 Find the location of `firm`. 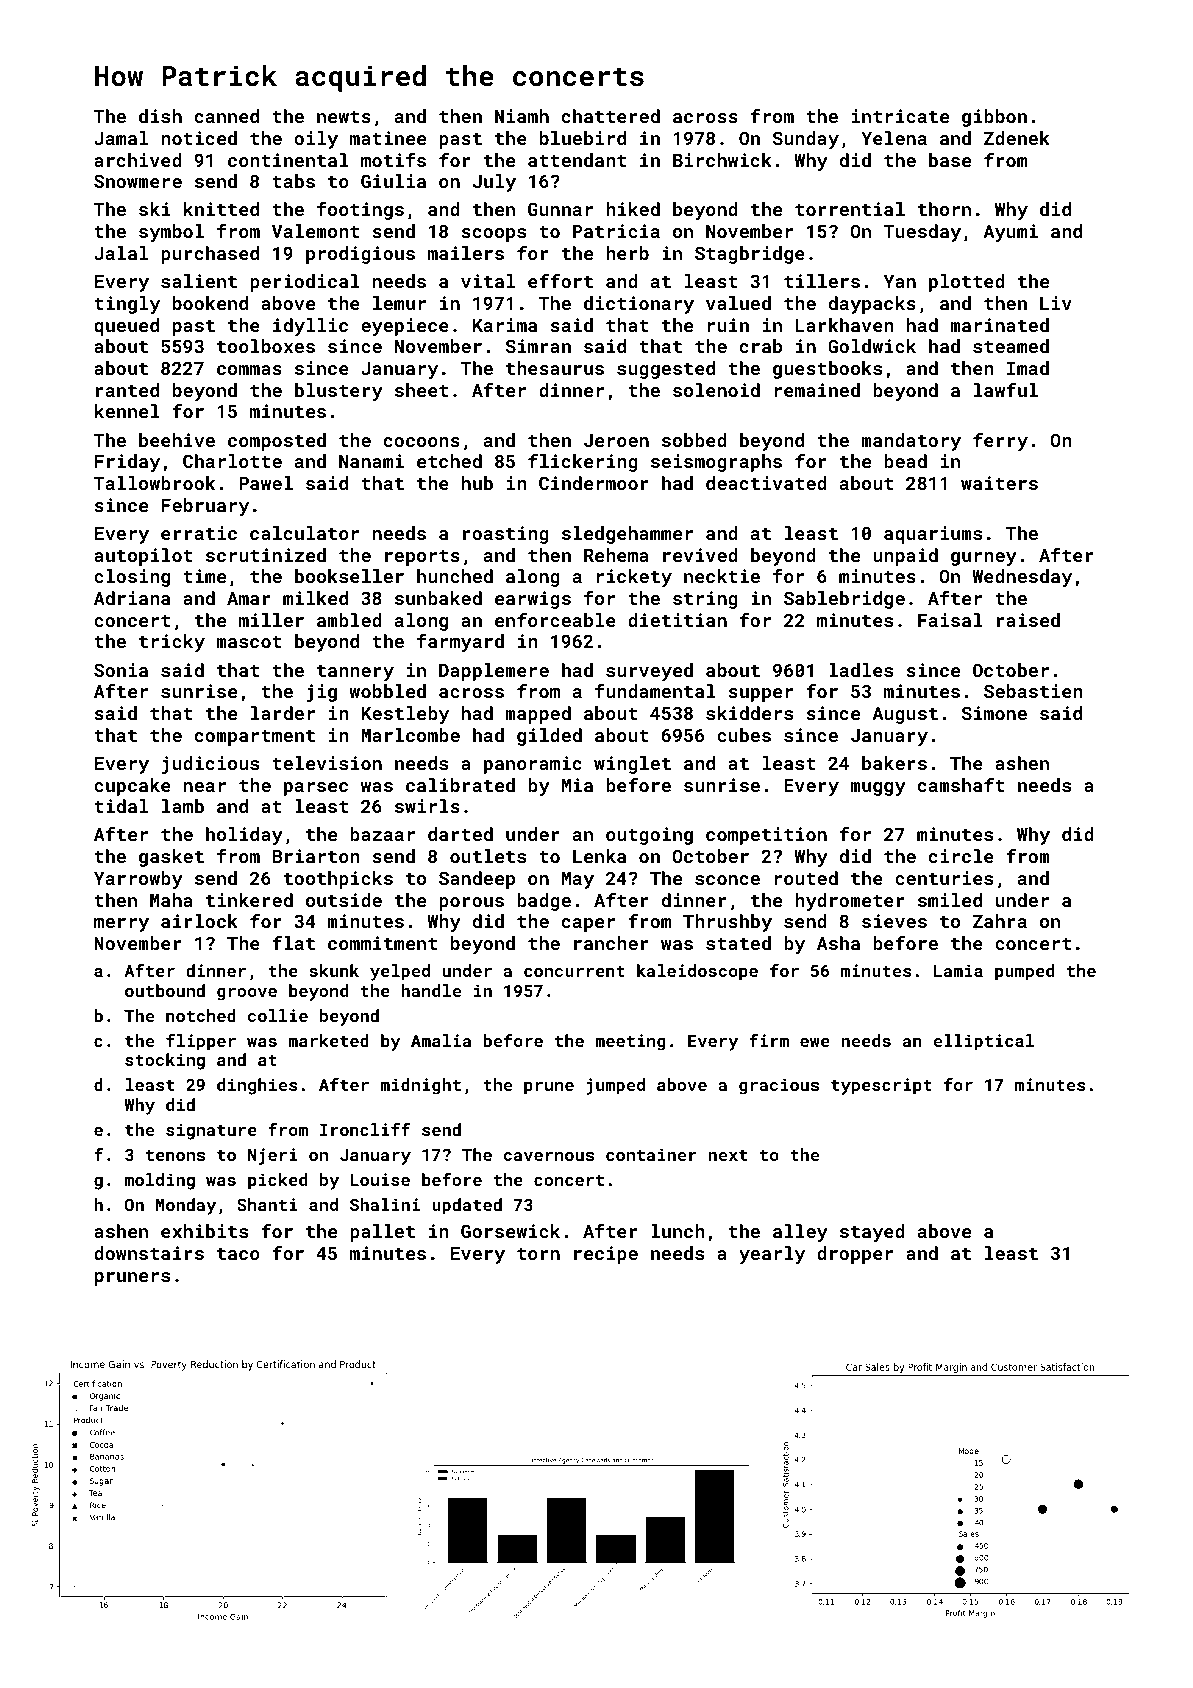

firm is located at coordinates (769, 1040).
